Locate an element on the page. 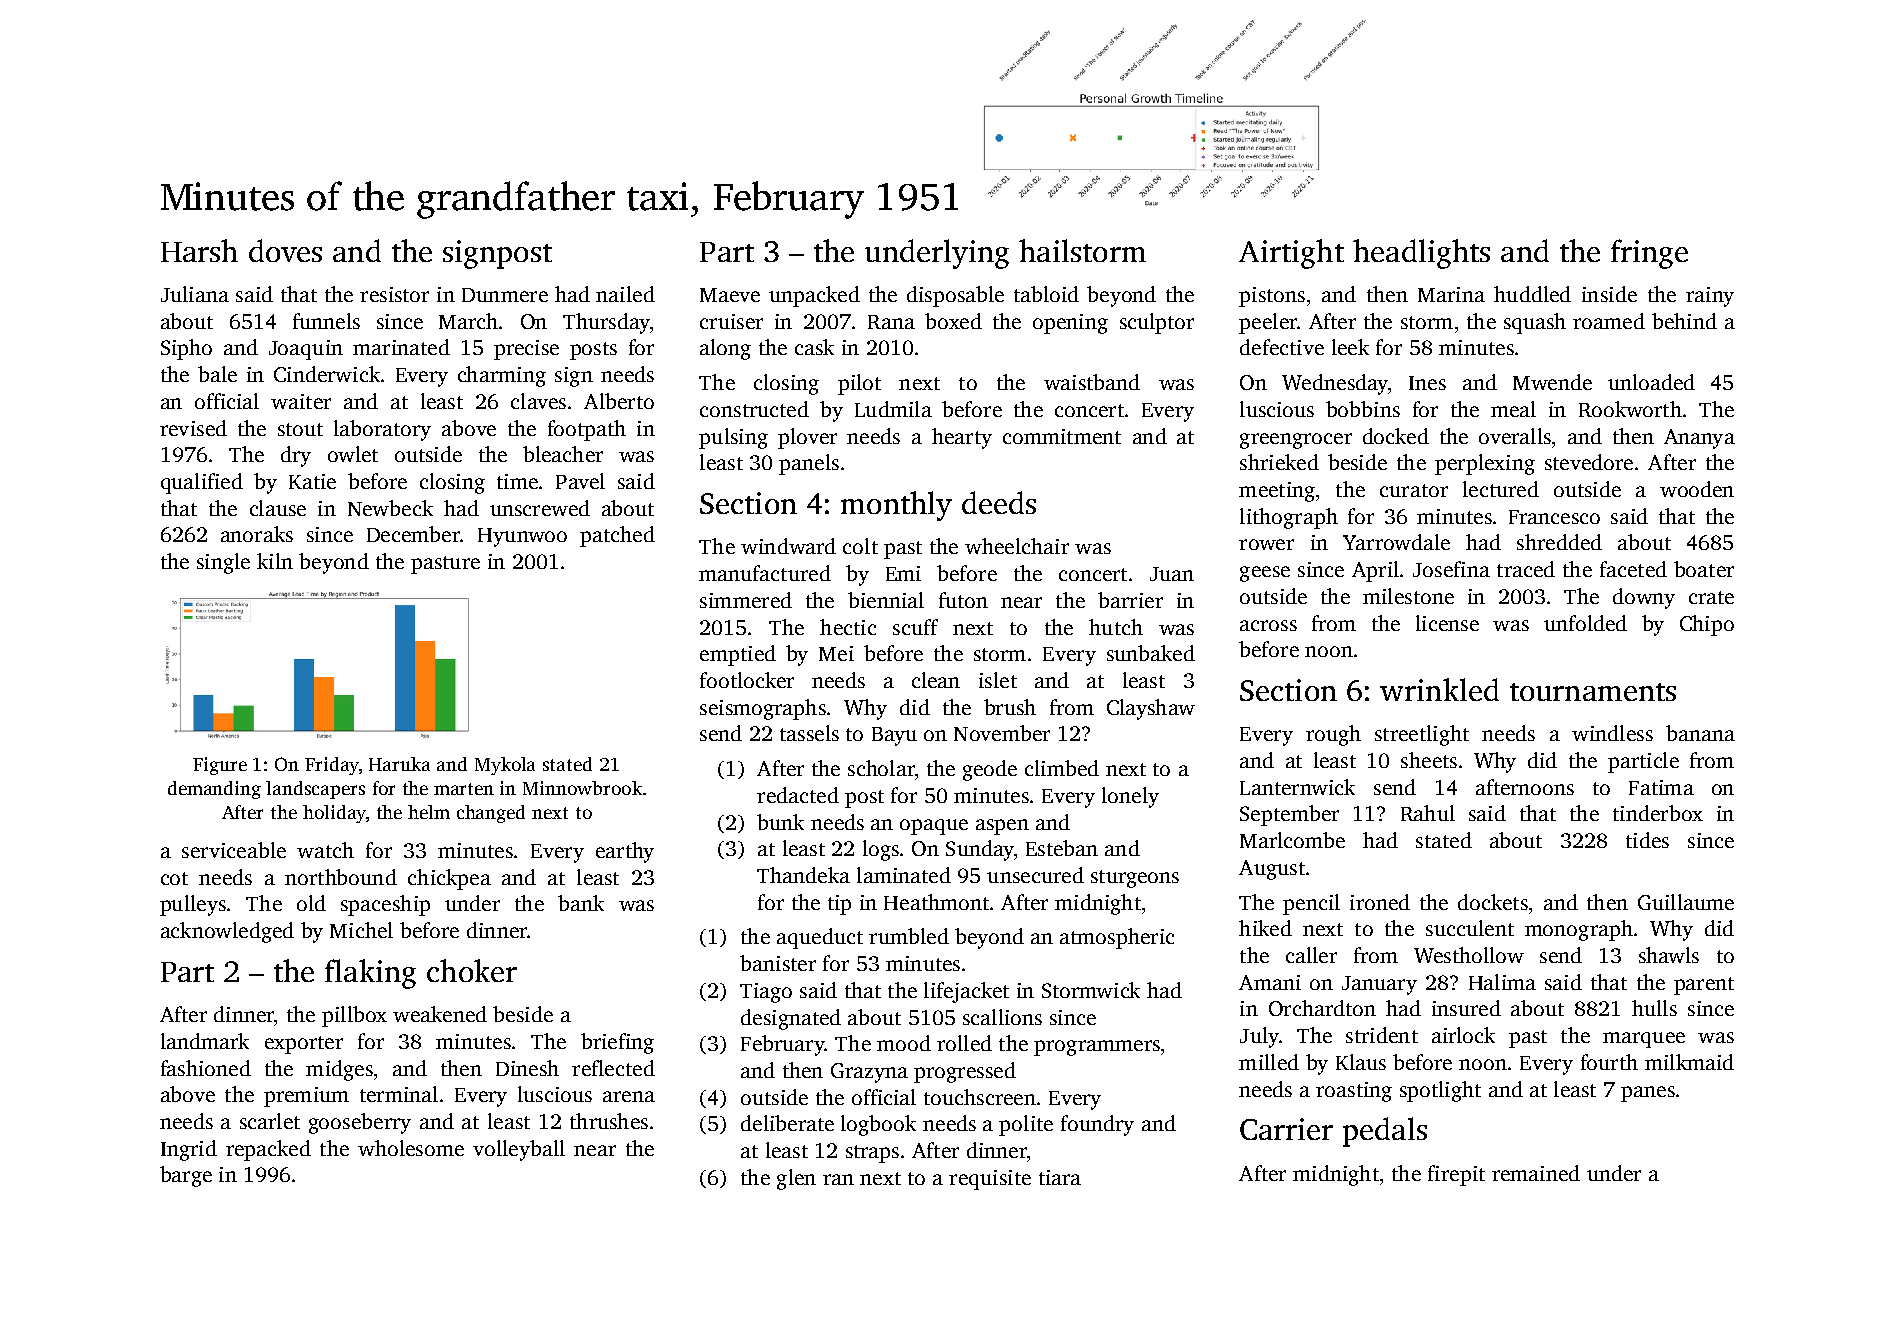 The image size is (1894, 1339). deeds is located at coordinates (999, 502).
